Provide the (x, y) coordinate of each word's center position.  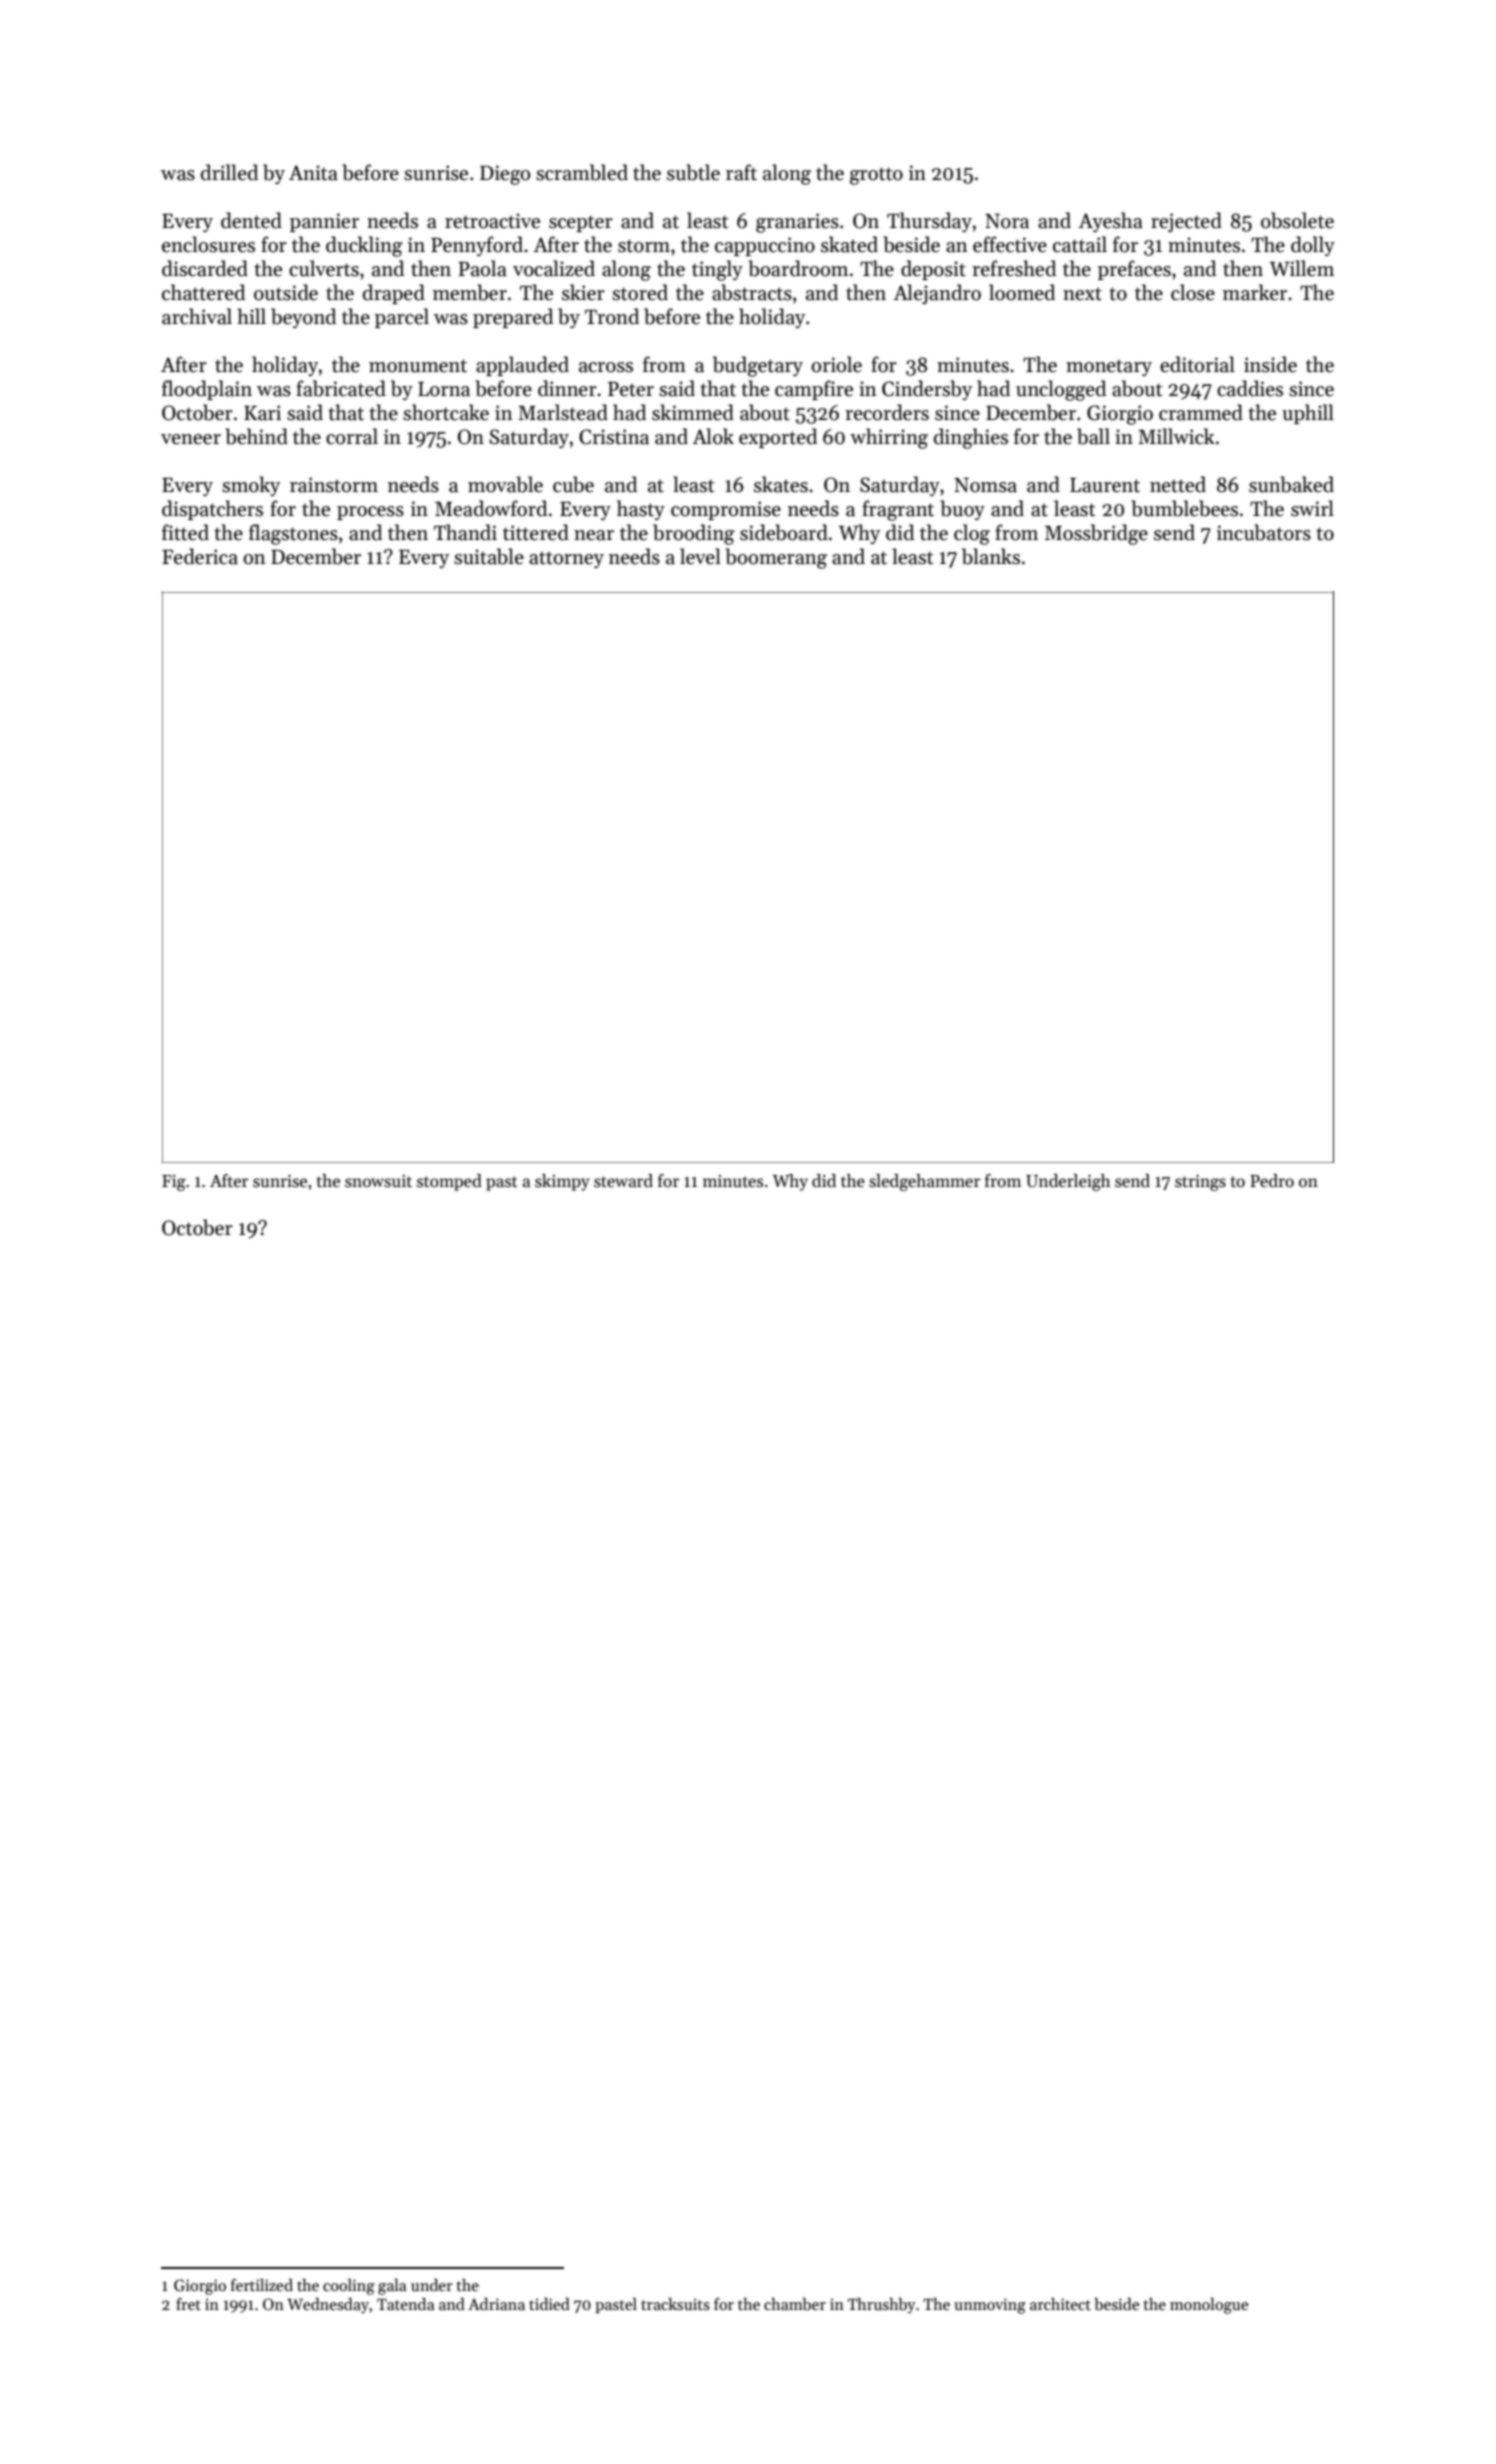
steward (623, 1181)
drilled (229, 172)
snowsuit (378, 1181)
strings (1200, 1183)
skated (849, 244)
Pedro (1272, 1181)
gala (392, 2287)
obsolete (1297, 220)
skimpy (562, 1182)
